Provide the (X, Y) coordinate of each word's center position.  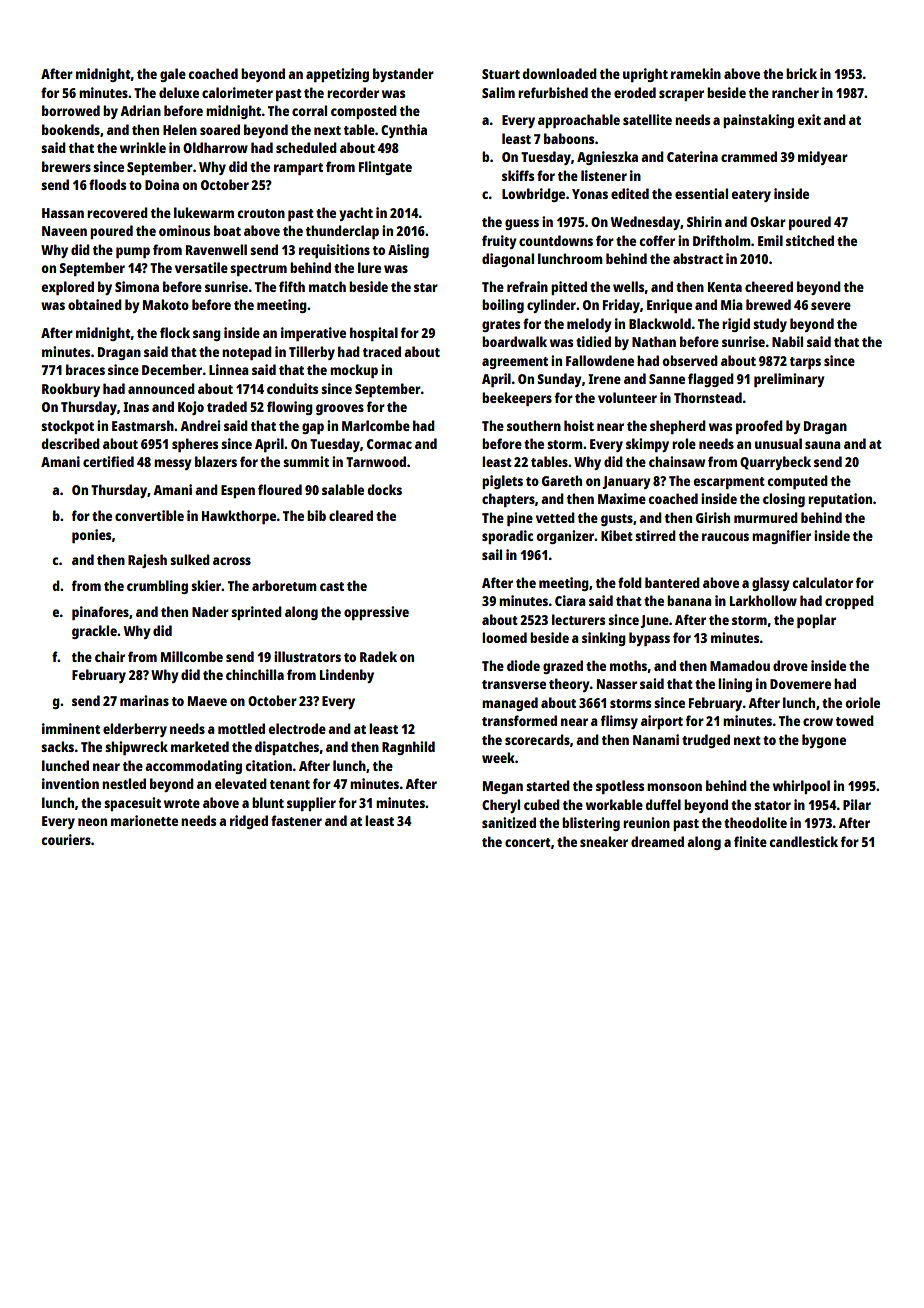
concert (528, 842)
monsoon (674, 787)
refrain (527, 286)
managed (510, 704)
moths (628, 665)
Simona (137, 286)
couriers (66, 839)
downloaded (559, 73)
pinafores (100, 613)
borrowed (71, 110)
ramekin (696, 73)
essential (701, 193)
